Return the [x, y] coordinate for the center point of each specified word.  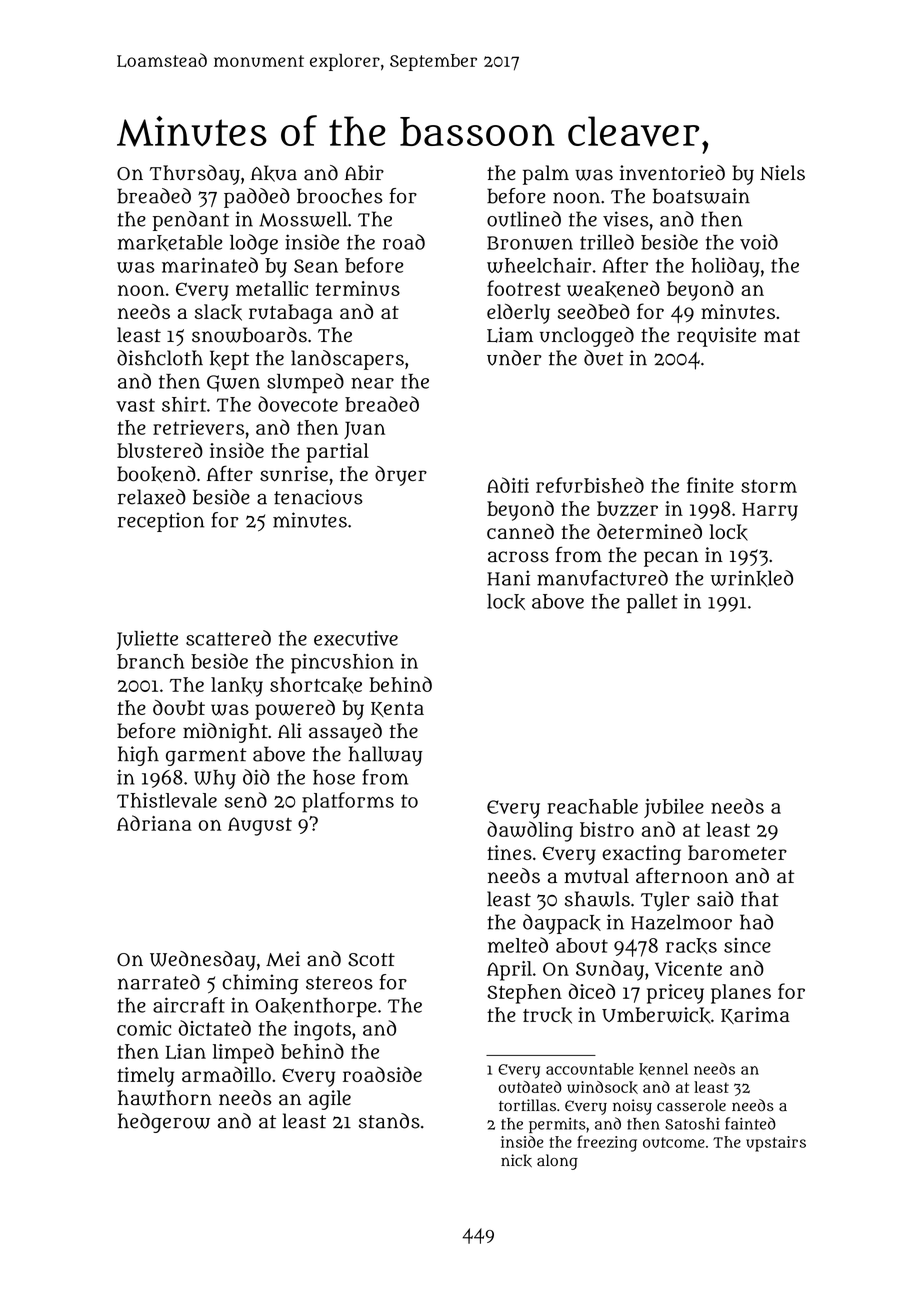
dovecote [298, 404]
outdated [530, 1087]
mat [782, 336]
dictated [215, 1028]
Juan [364, 430]
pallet [652, 603]
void [759, 242]
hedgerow [164, 1123]
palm [546, 175]
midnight [225, 733]
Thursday [195, 175]
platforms [348, 802]
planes [741, 994]
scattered [228, 638]
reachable [592, 806]
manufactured [602, 578]
